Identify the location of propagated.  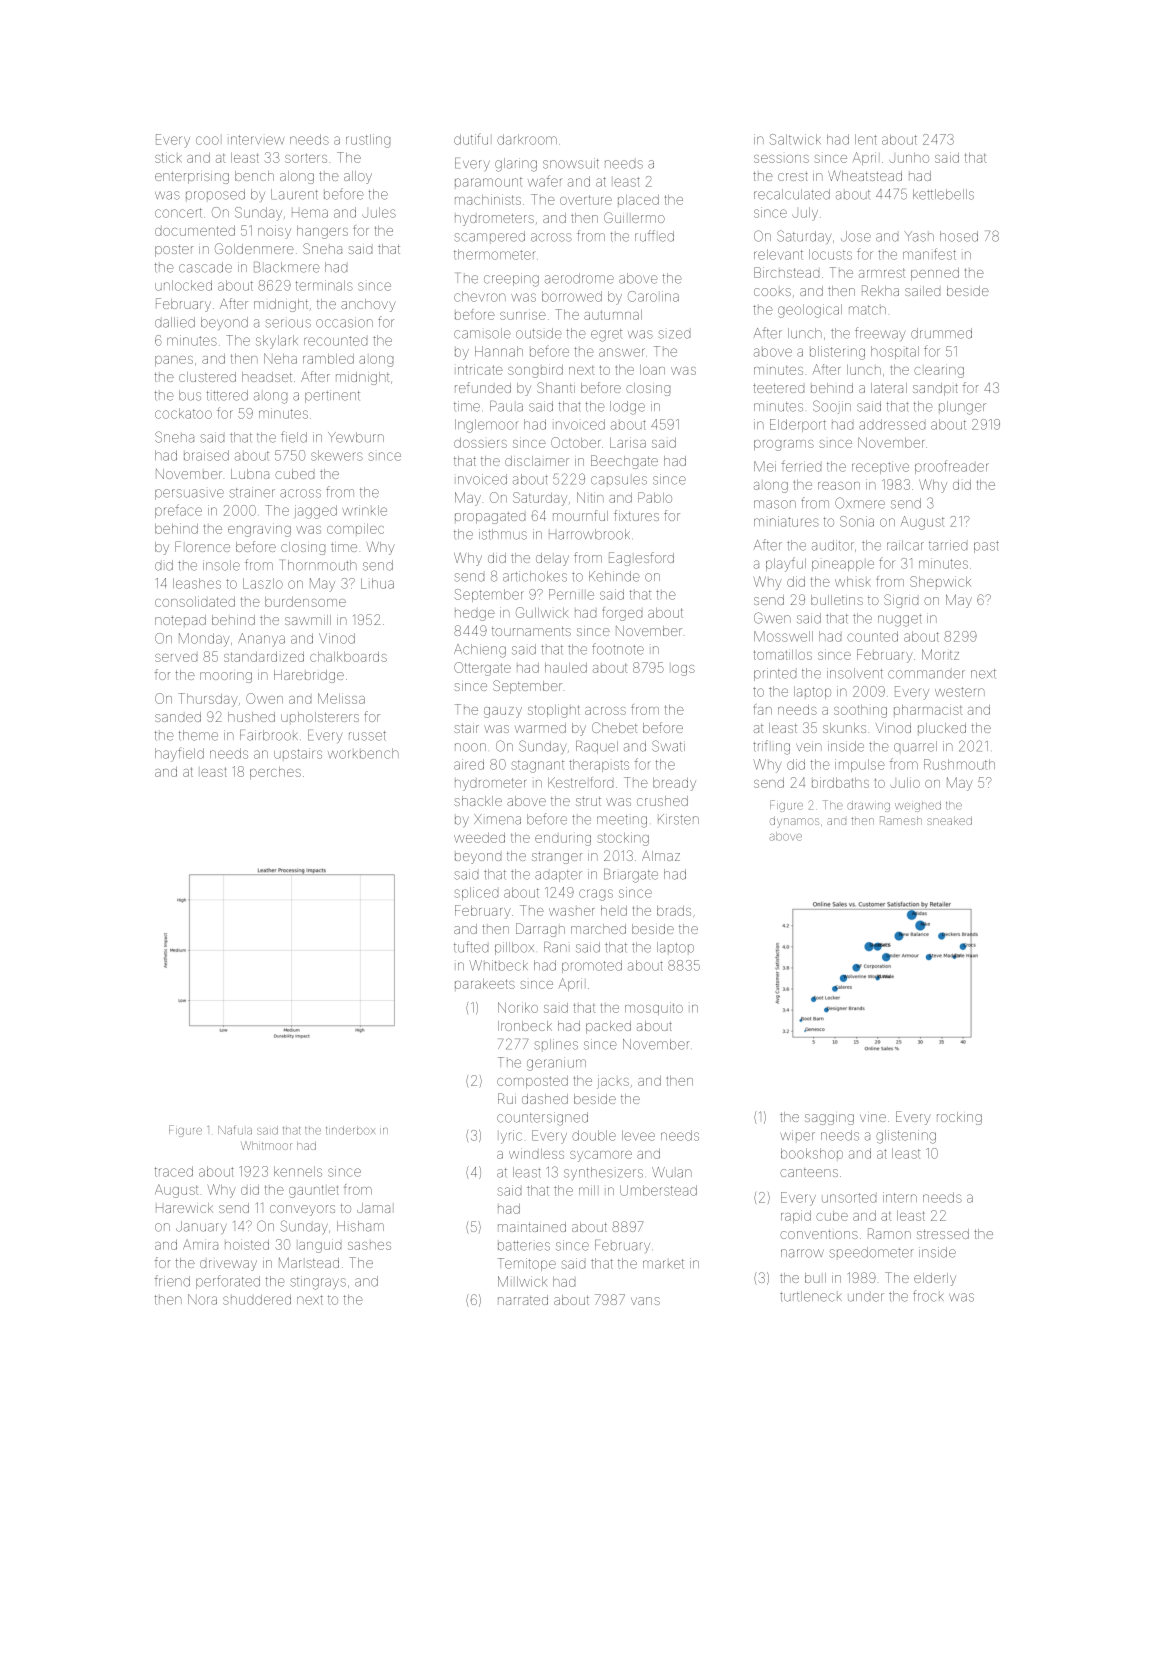
(490, 518).
